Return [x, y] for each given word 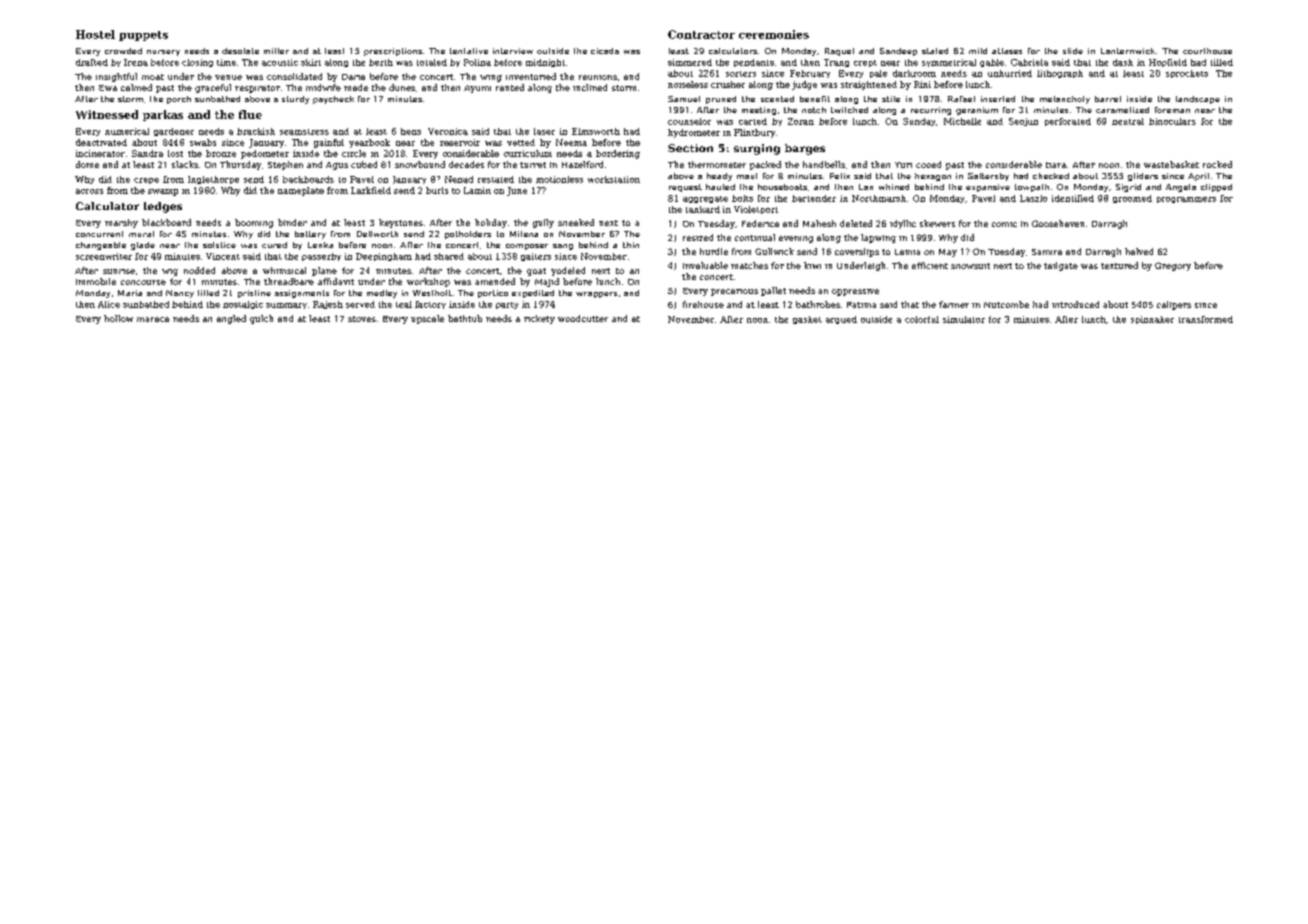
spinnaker [1152, 320]
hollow [118, 318]
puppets [143, 36]
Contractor [701, 34]
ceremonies [774, 34]
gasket [807, 320]
